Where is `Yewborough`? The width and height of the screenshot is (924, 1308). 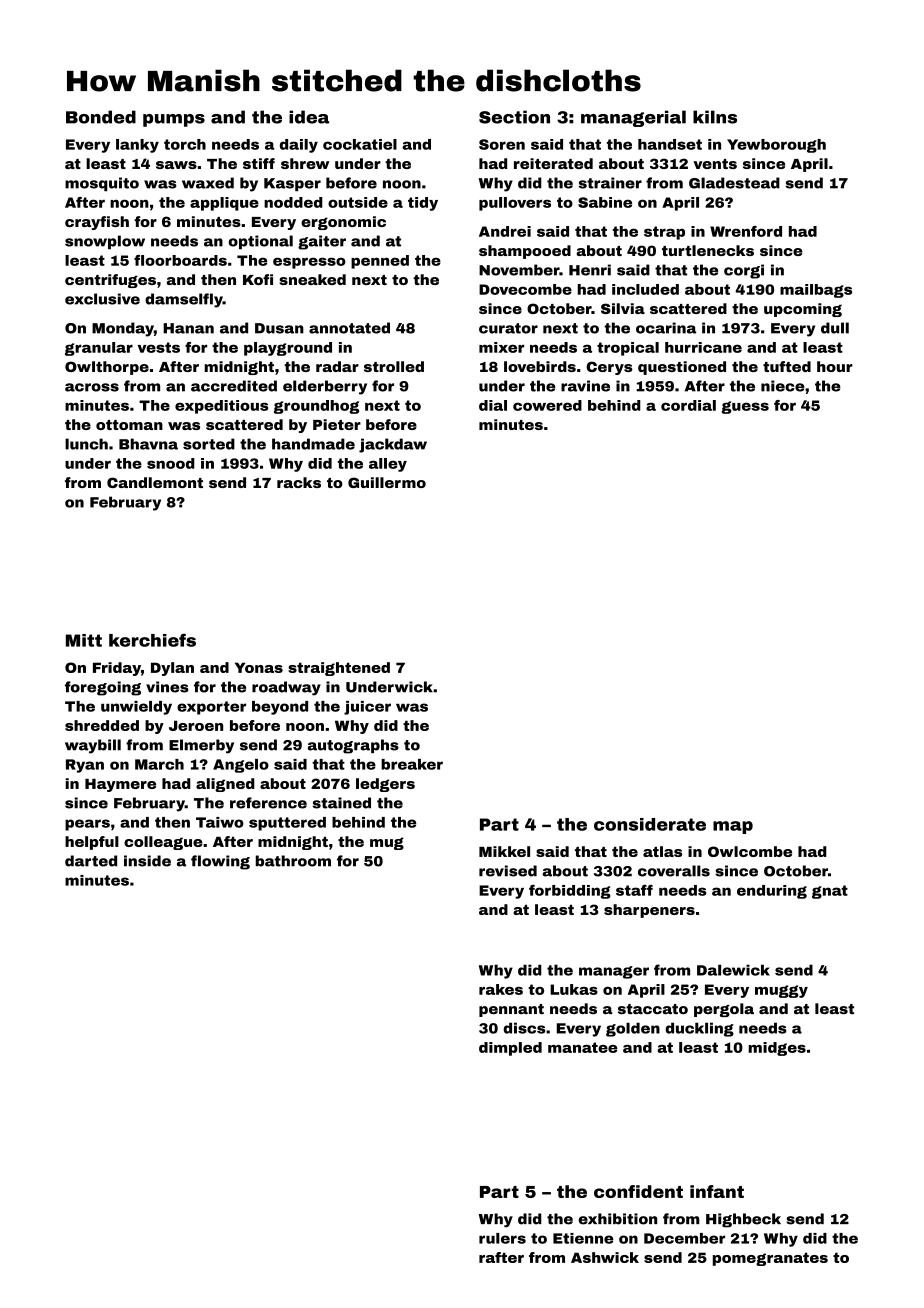
Yewborough is located at coordinates (776, 146).
